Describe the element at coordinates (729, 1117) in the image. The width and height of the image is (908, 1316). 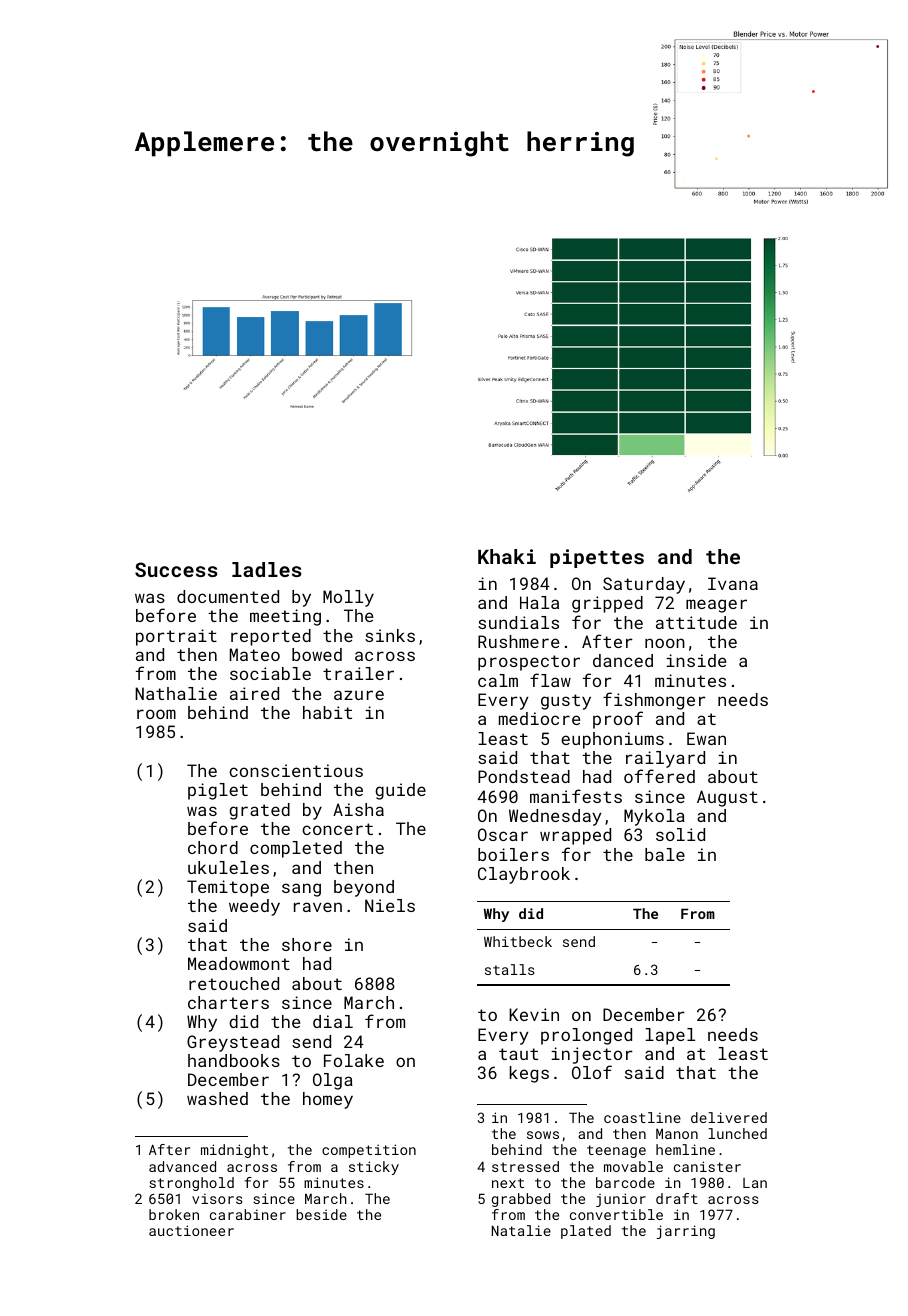
I see `delivered` at that location.
